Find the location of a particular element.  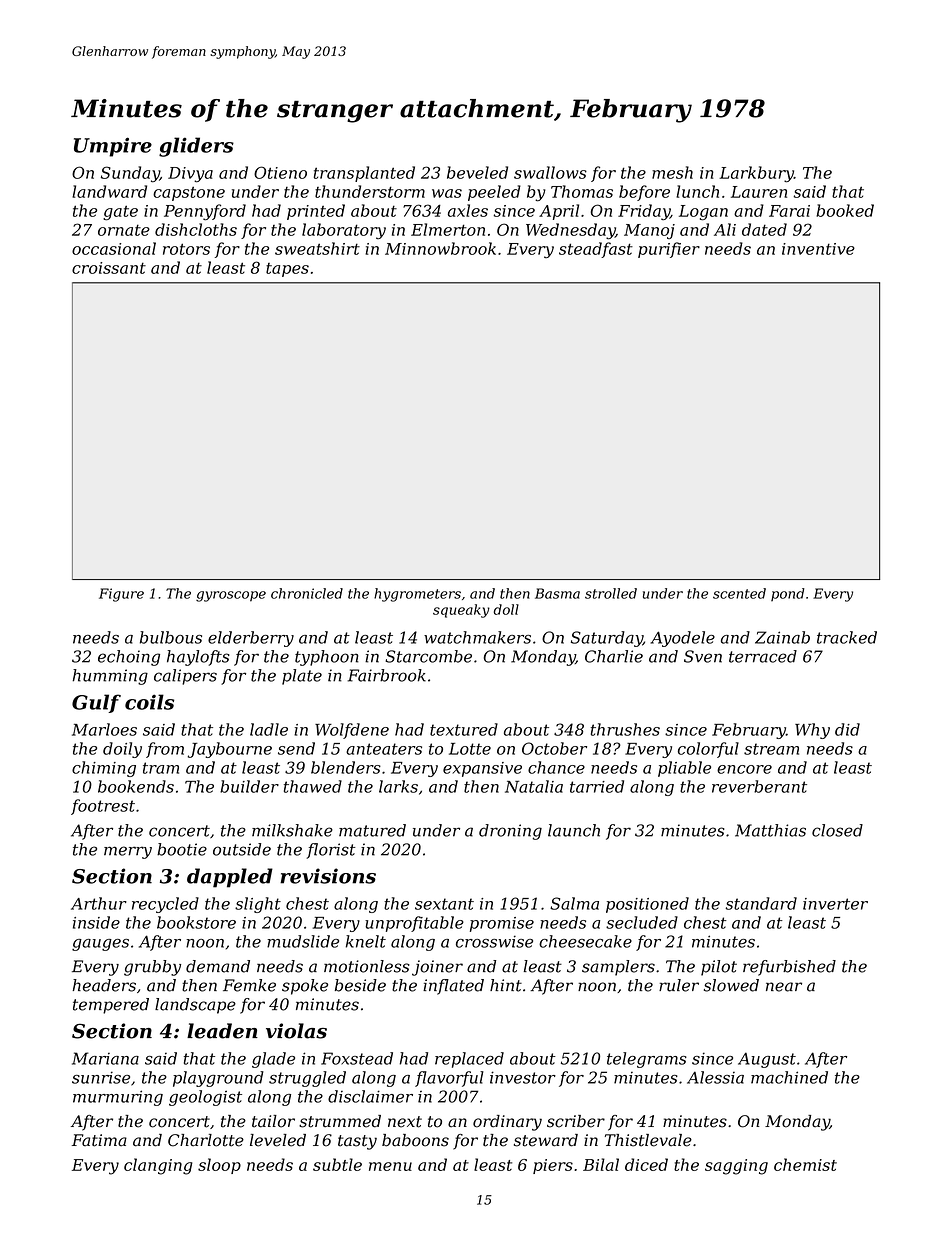

tapes is located at coordinates (287, 270).
